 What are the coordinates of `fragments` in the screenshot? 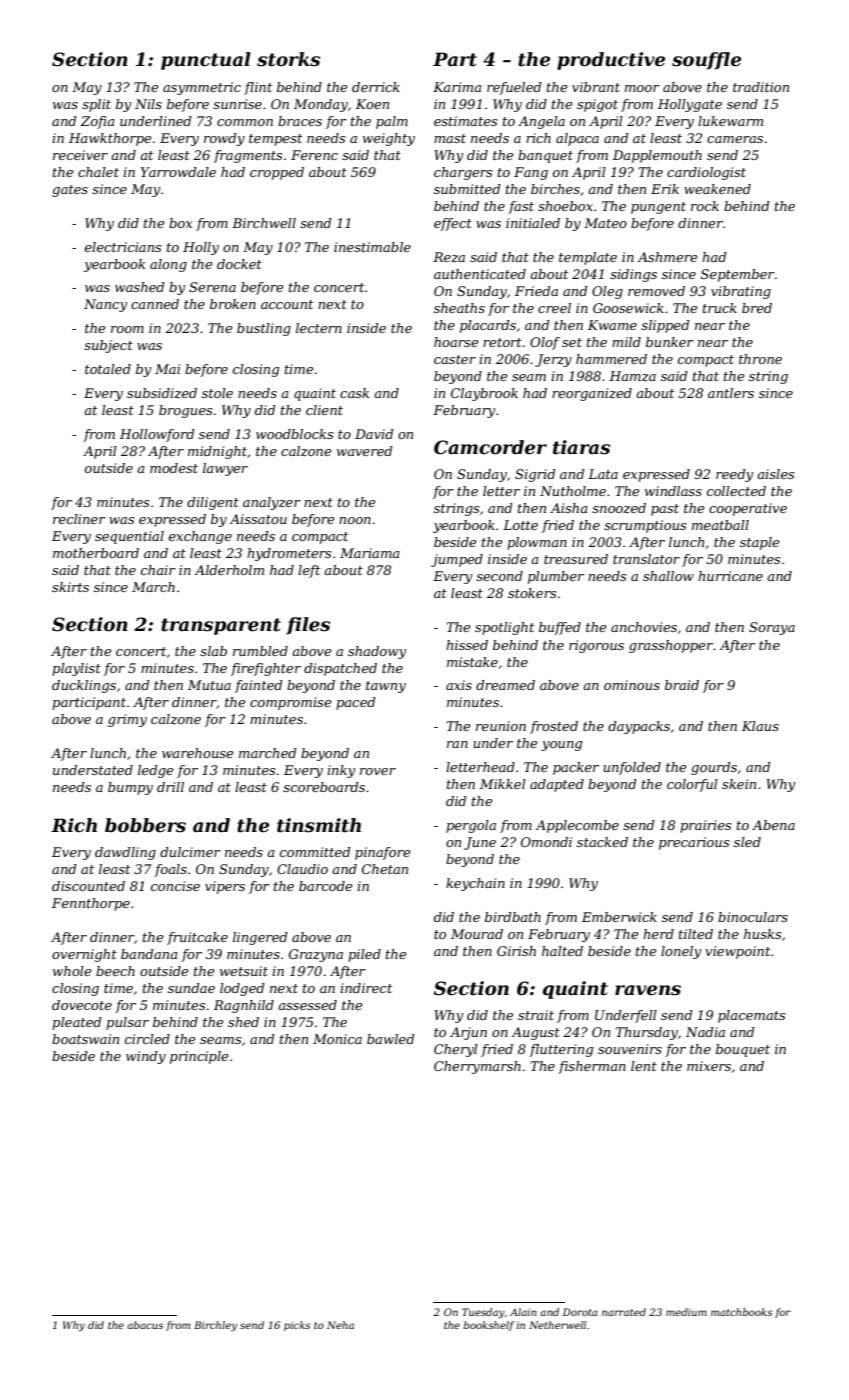 It's located at (248, 156).
